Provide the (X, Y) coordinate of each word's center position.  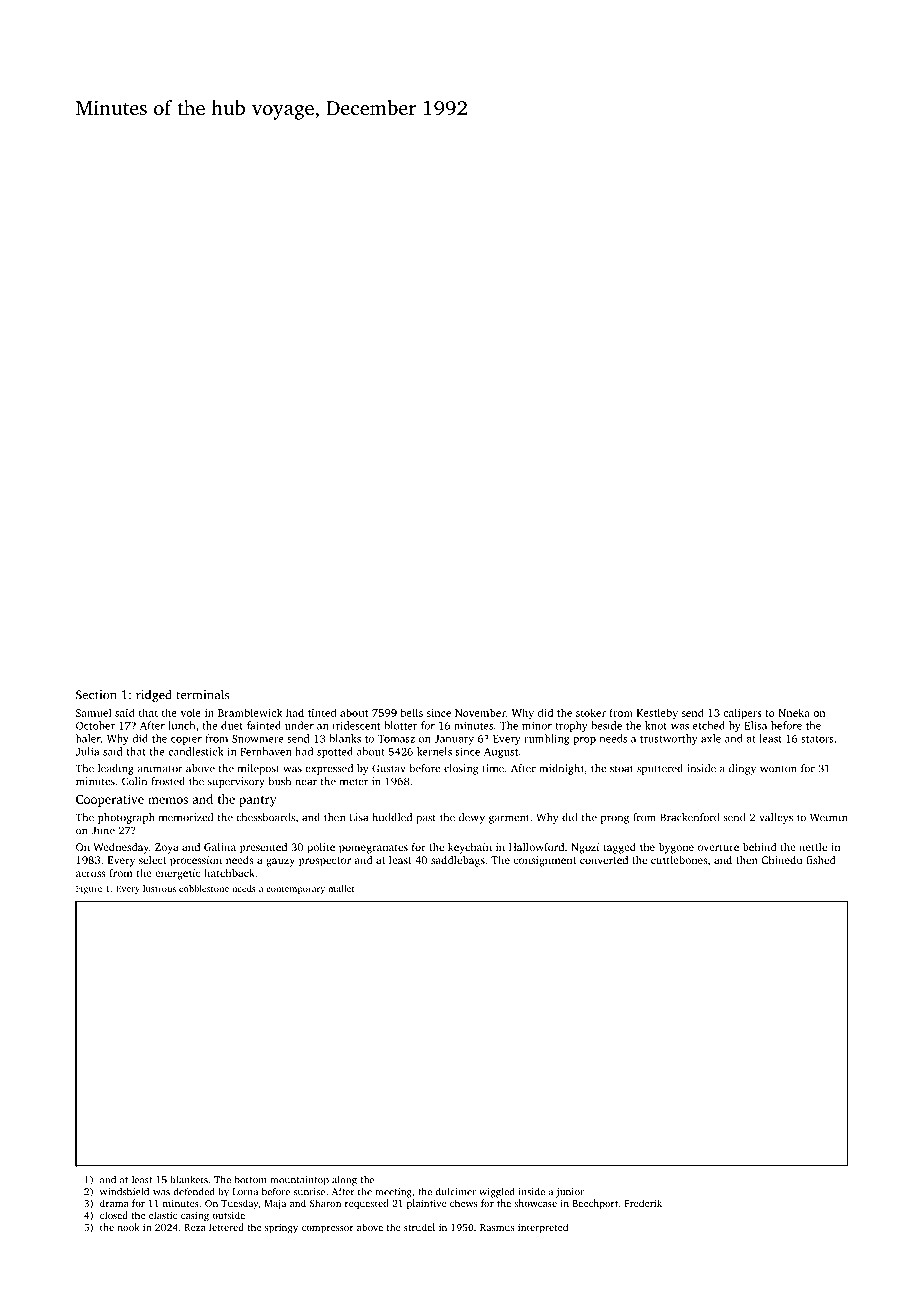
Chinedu (781, 860)
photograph (126, 818)
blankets (189, 1179)
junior (570, 1193)
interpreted (543, 1228)
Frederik (643, 1203)
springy (281, 1229)
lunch (181, 725)
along (344, 1180)
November (480, 712)
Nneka (794, 712)
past (426, 819)
